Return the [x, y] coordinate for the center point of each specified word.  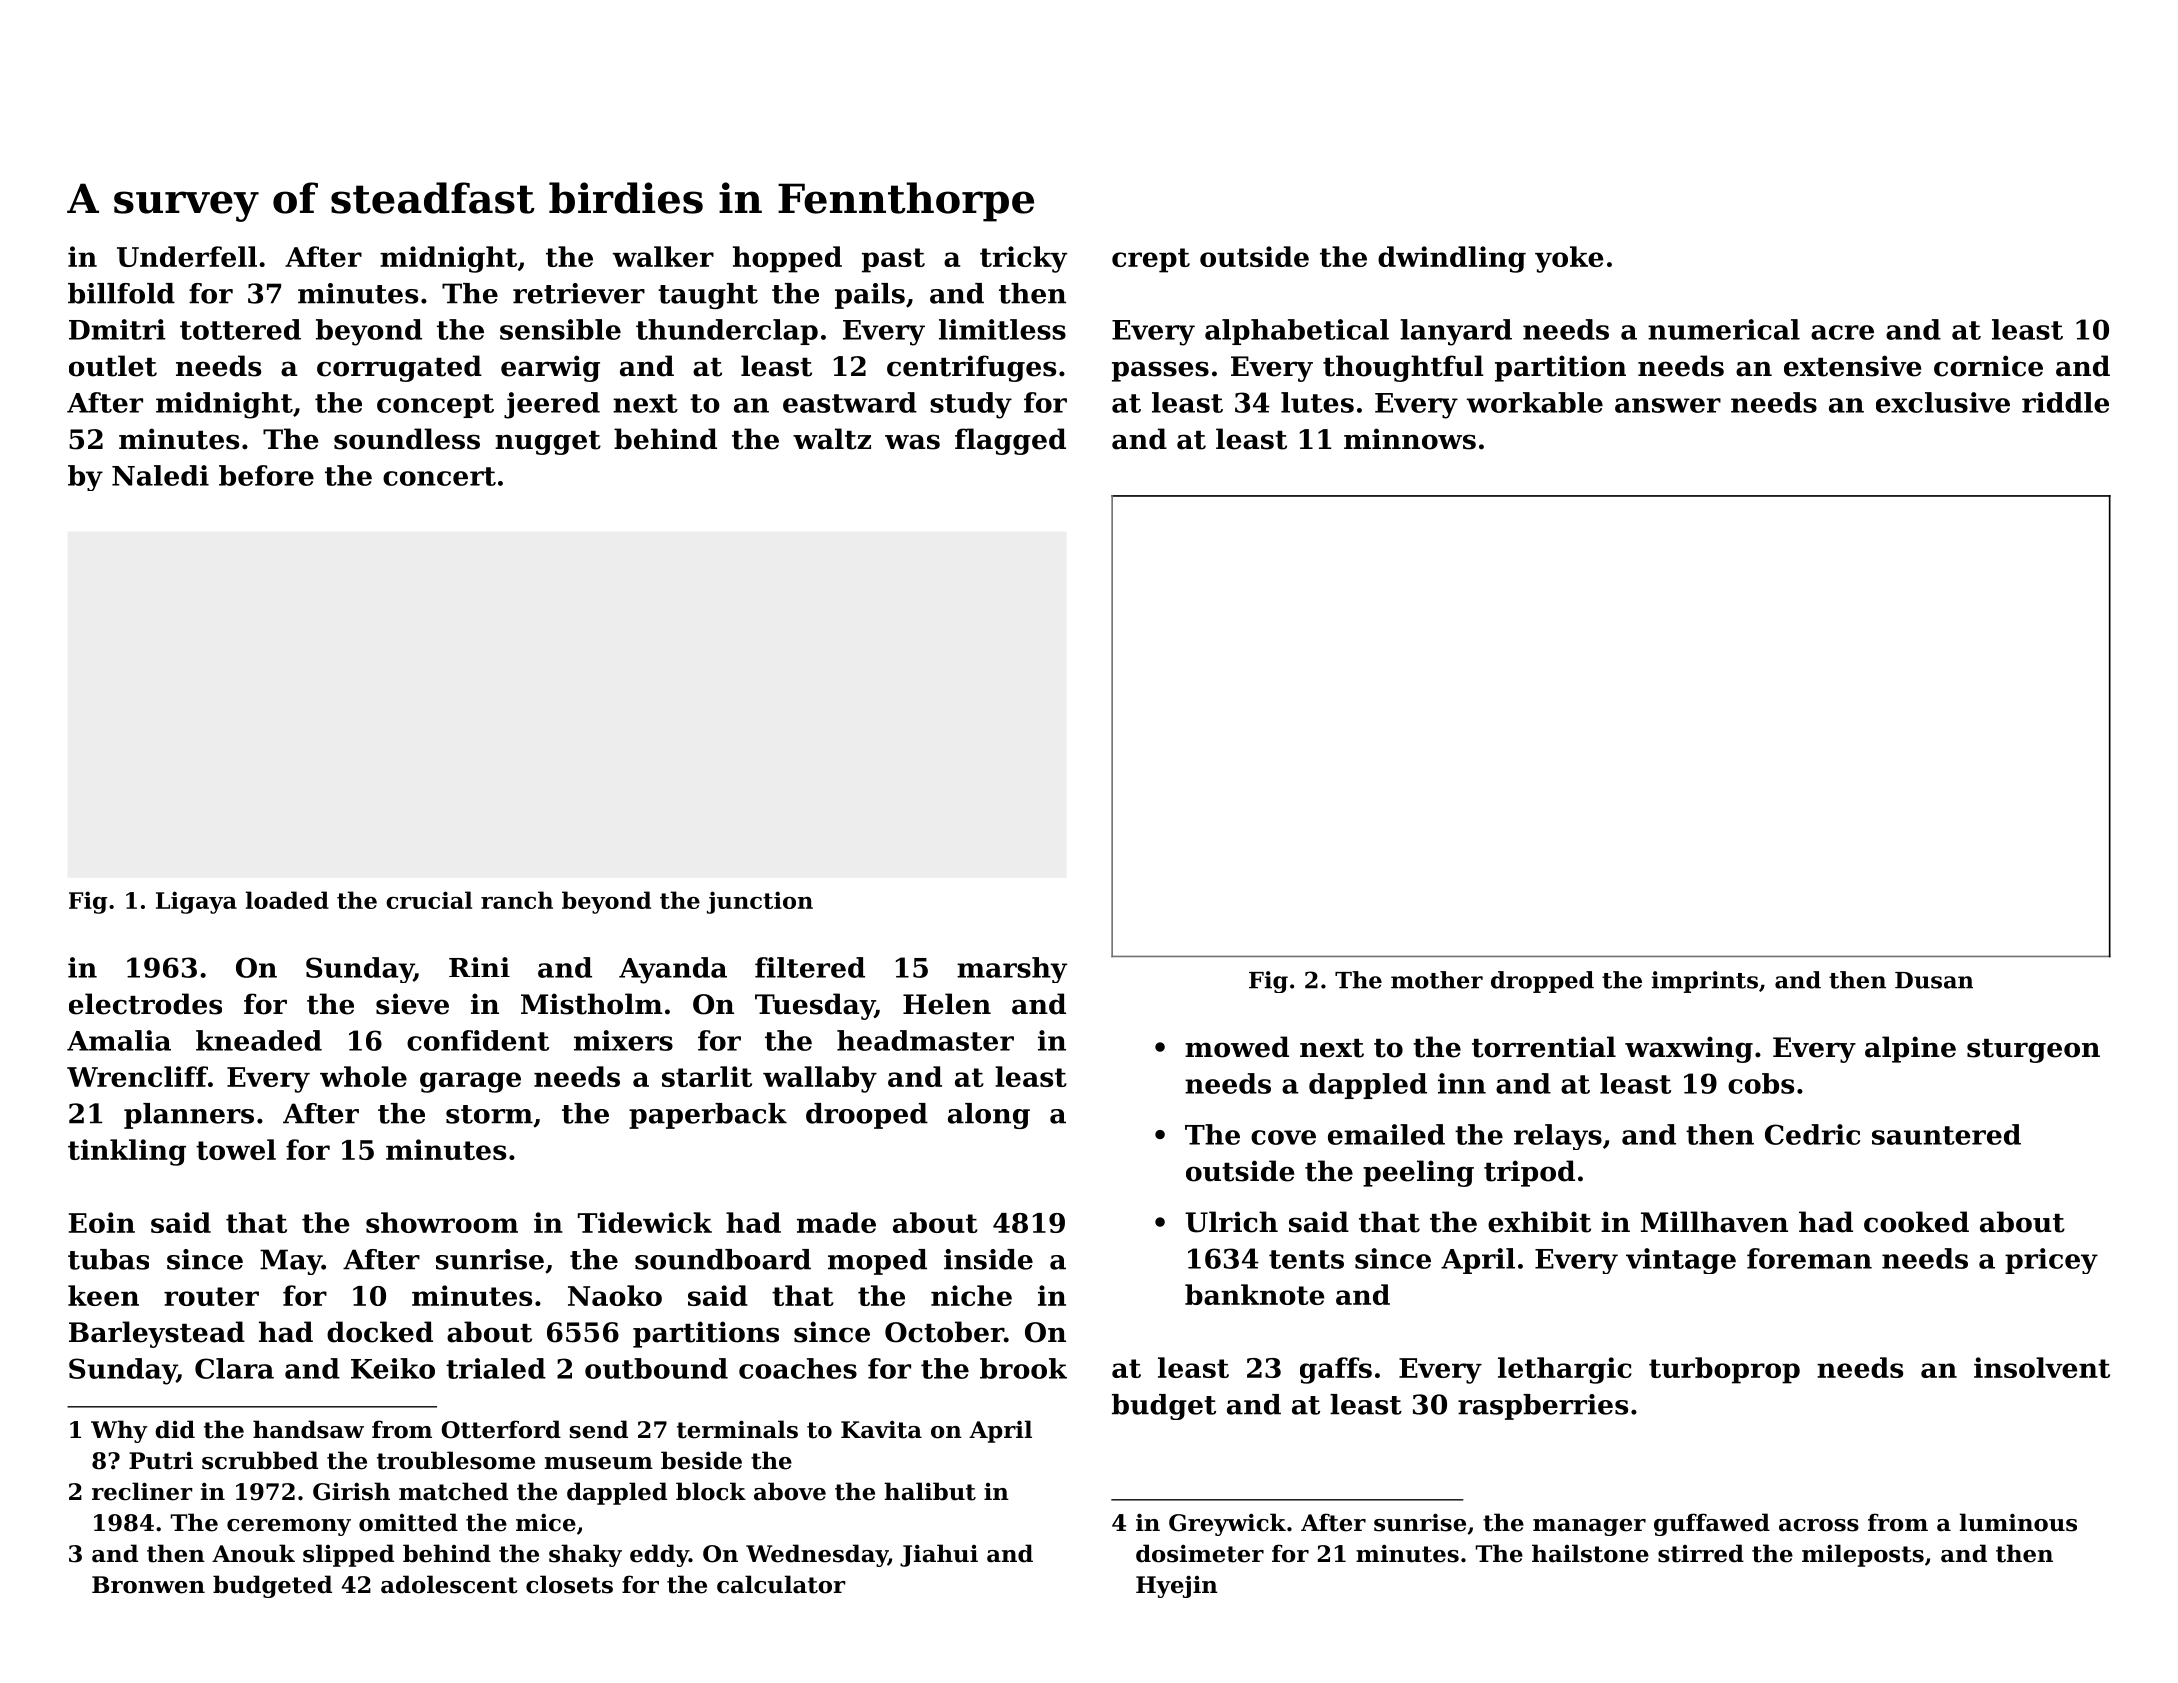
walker [663, 256]
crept [1151, 260]
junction [760, 902]
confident [478, 1040]
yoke [1569, 259]
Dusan [1934, 980]
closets [569, 1584]
